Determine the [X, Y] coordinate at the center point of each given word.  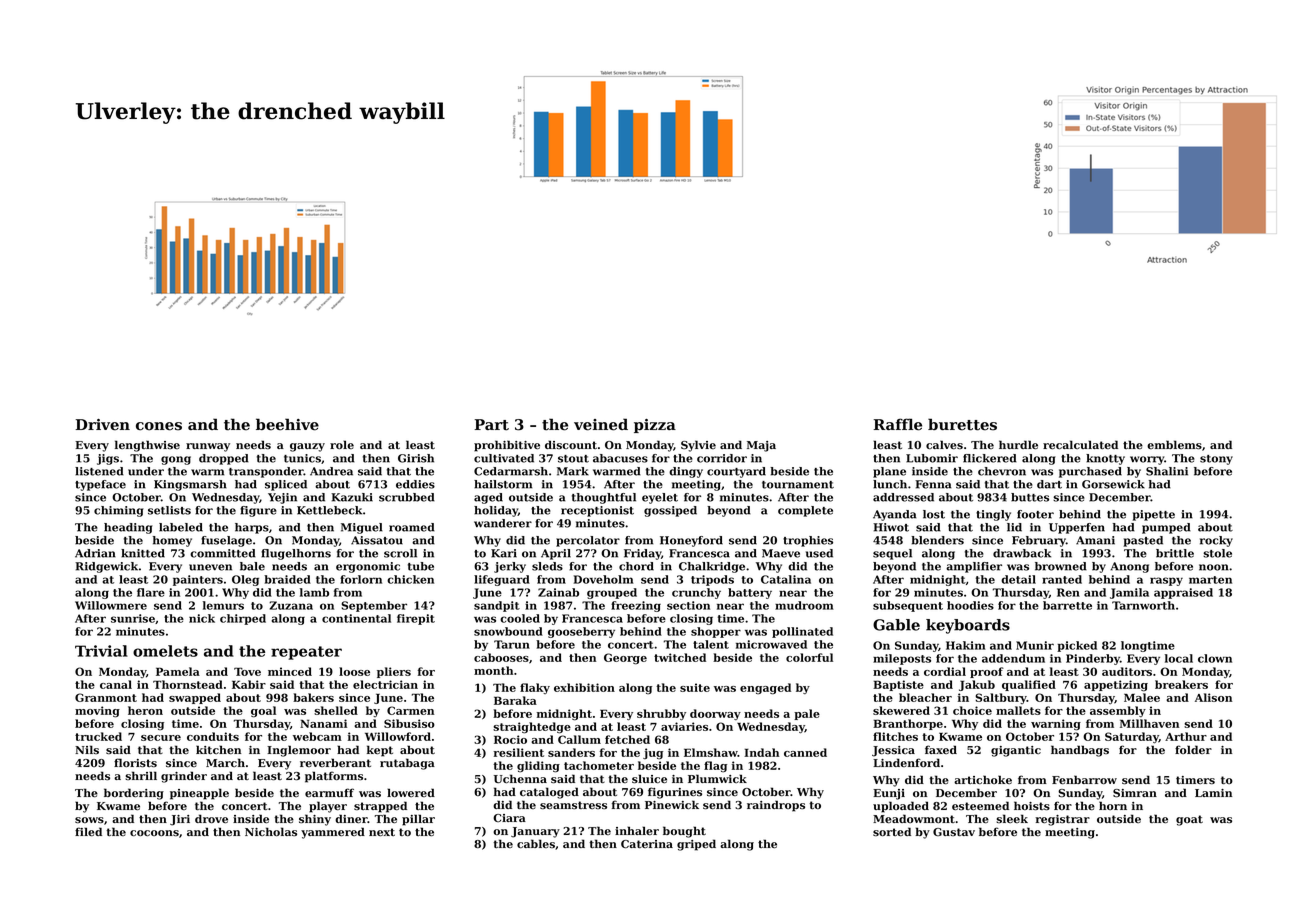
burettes [962, 424]
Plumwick [717, 778]
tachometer [599, 765]
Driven [103, 425]
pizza [655, 426]
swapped [195, 698]
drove [211, 818]
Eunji [889, 794]
